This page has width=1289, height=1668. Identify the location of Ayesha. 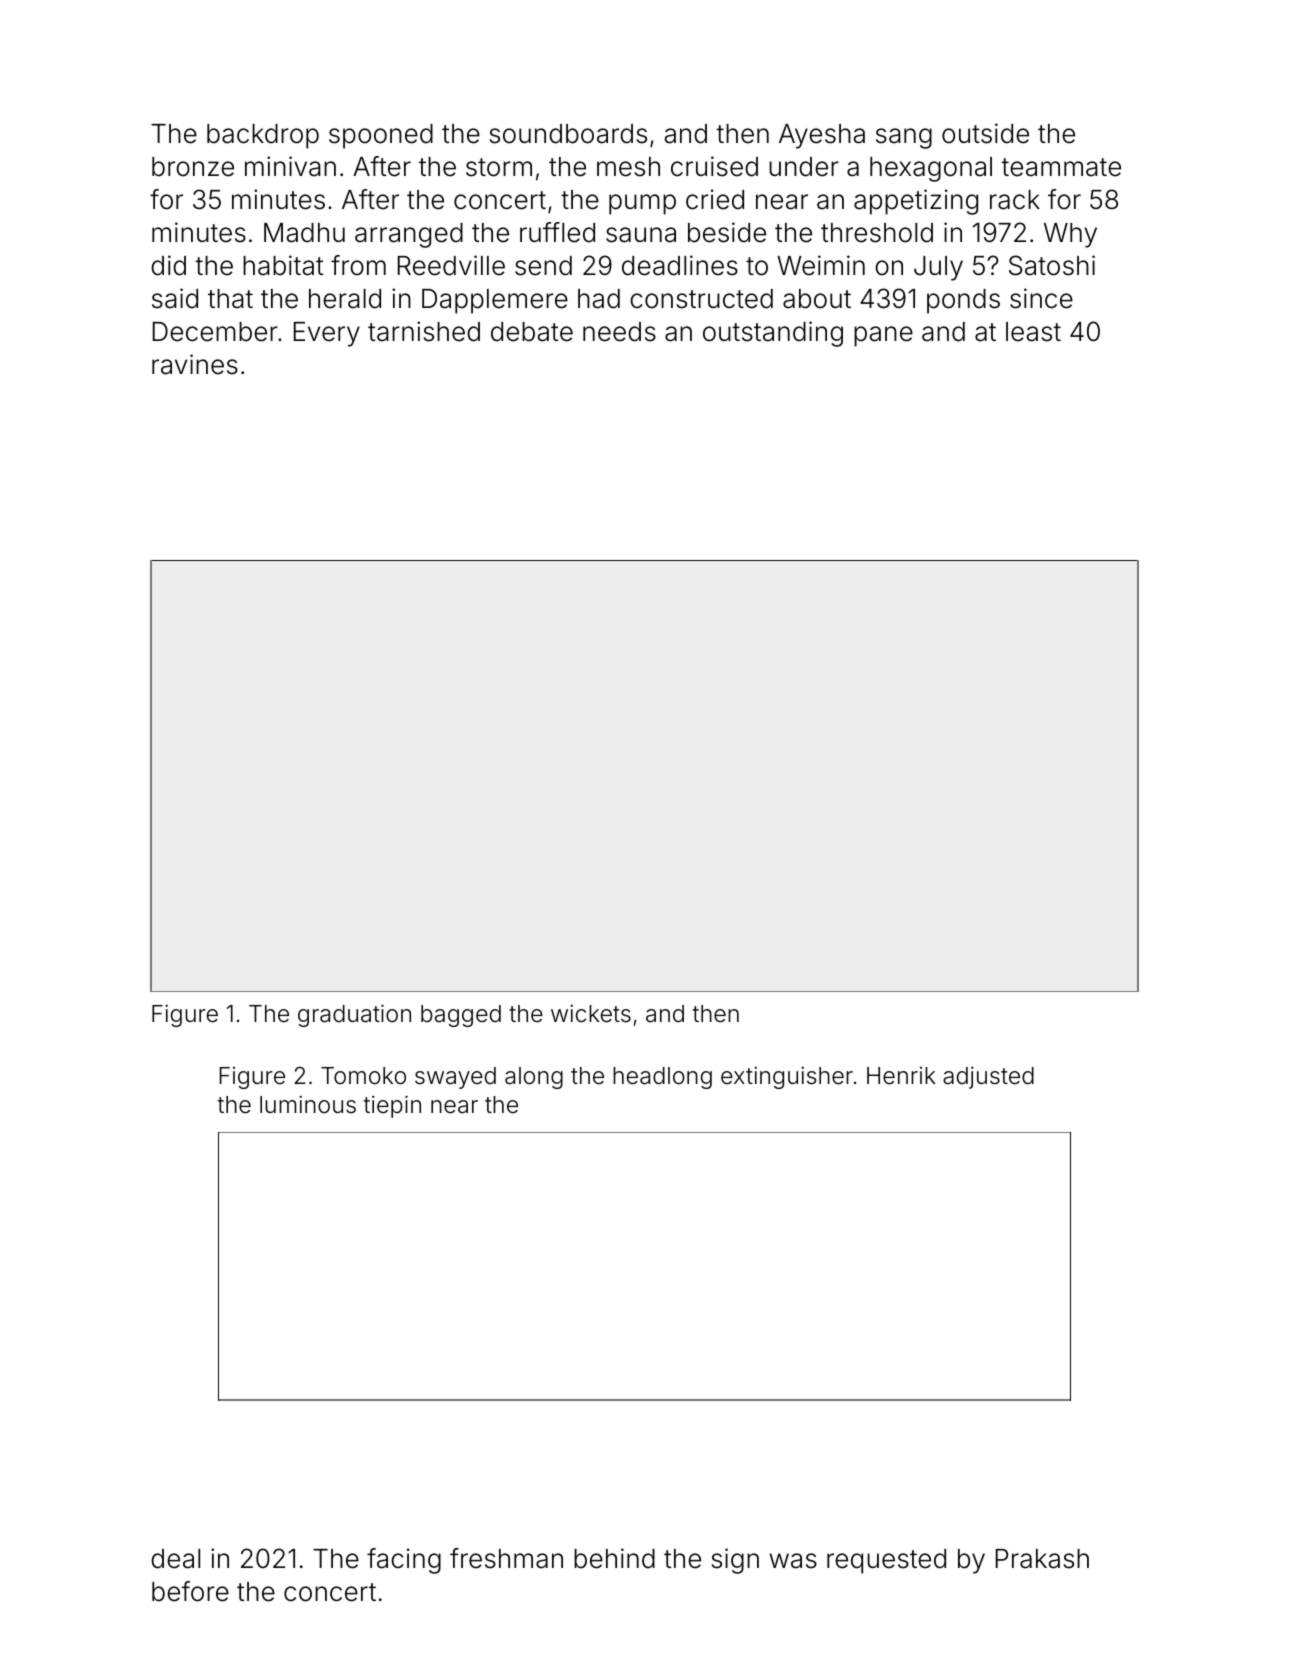
(822, 136).
